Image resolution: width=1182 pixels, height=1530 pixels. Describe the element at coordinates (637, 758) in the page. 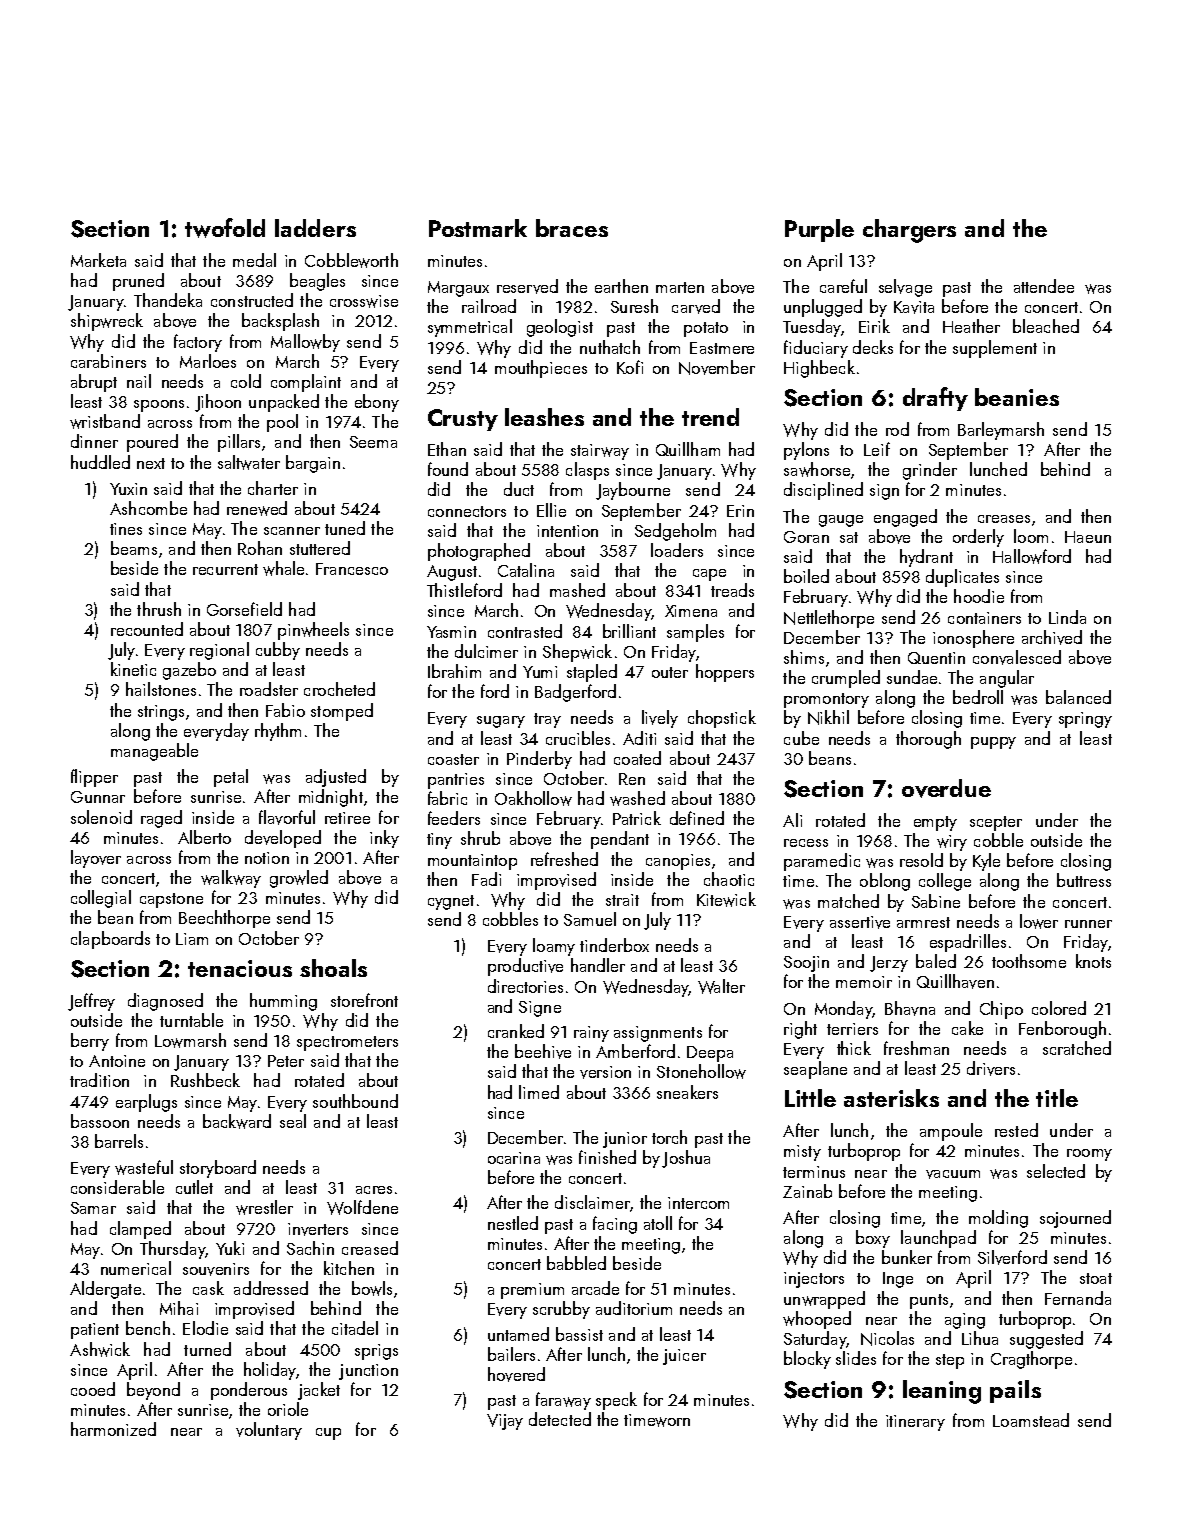

I see `coated` at that location.
